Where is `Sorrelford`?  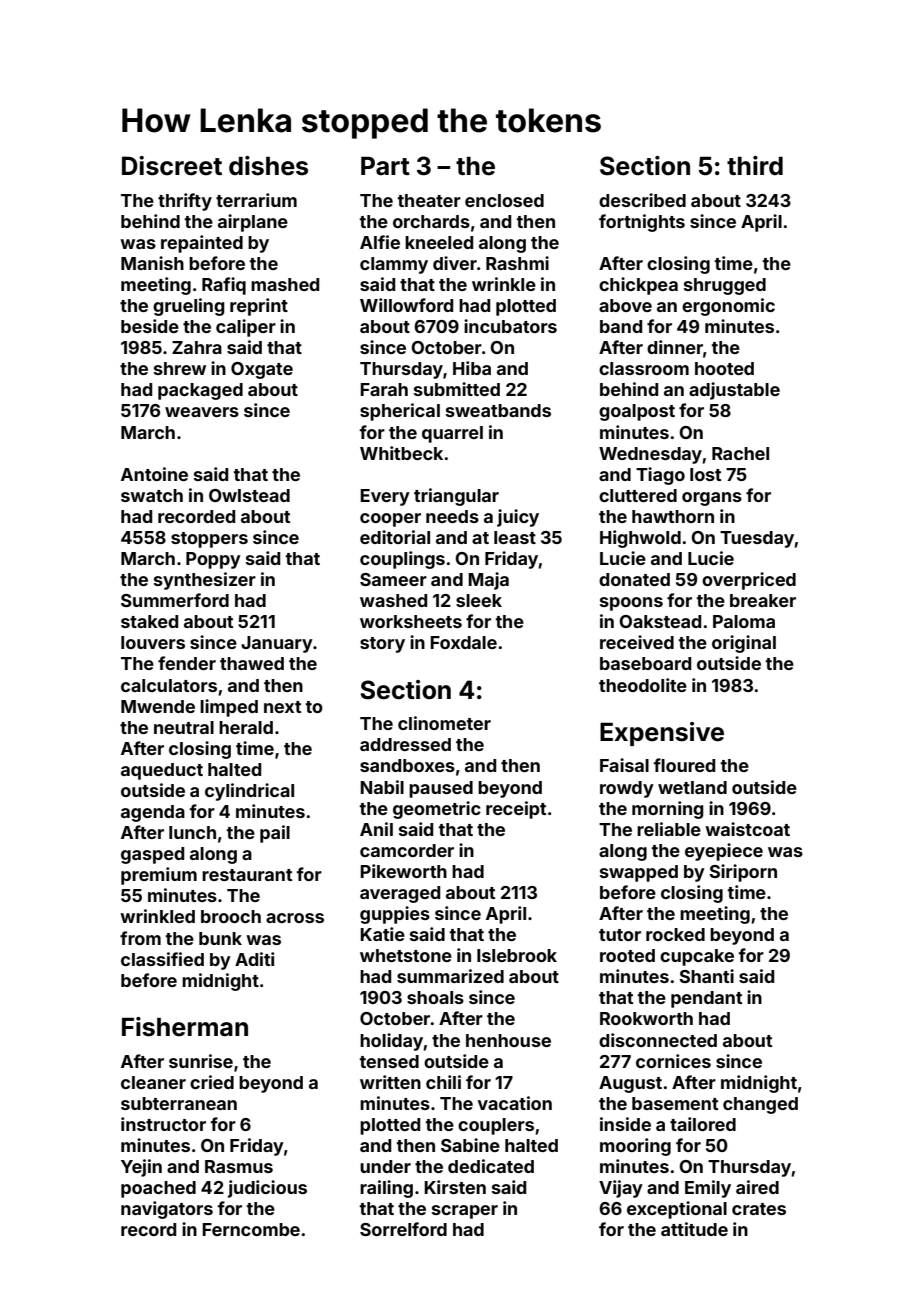 Sorrelford is located at coordinates (403, 1229).
